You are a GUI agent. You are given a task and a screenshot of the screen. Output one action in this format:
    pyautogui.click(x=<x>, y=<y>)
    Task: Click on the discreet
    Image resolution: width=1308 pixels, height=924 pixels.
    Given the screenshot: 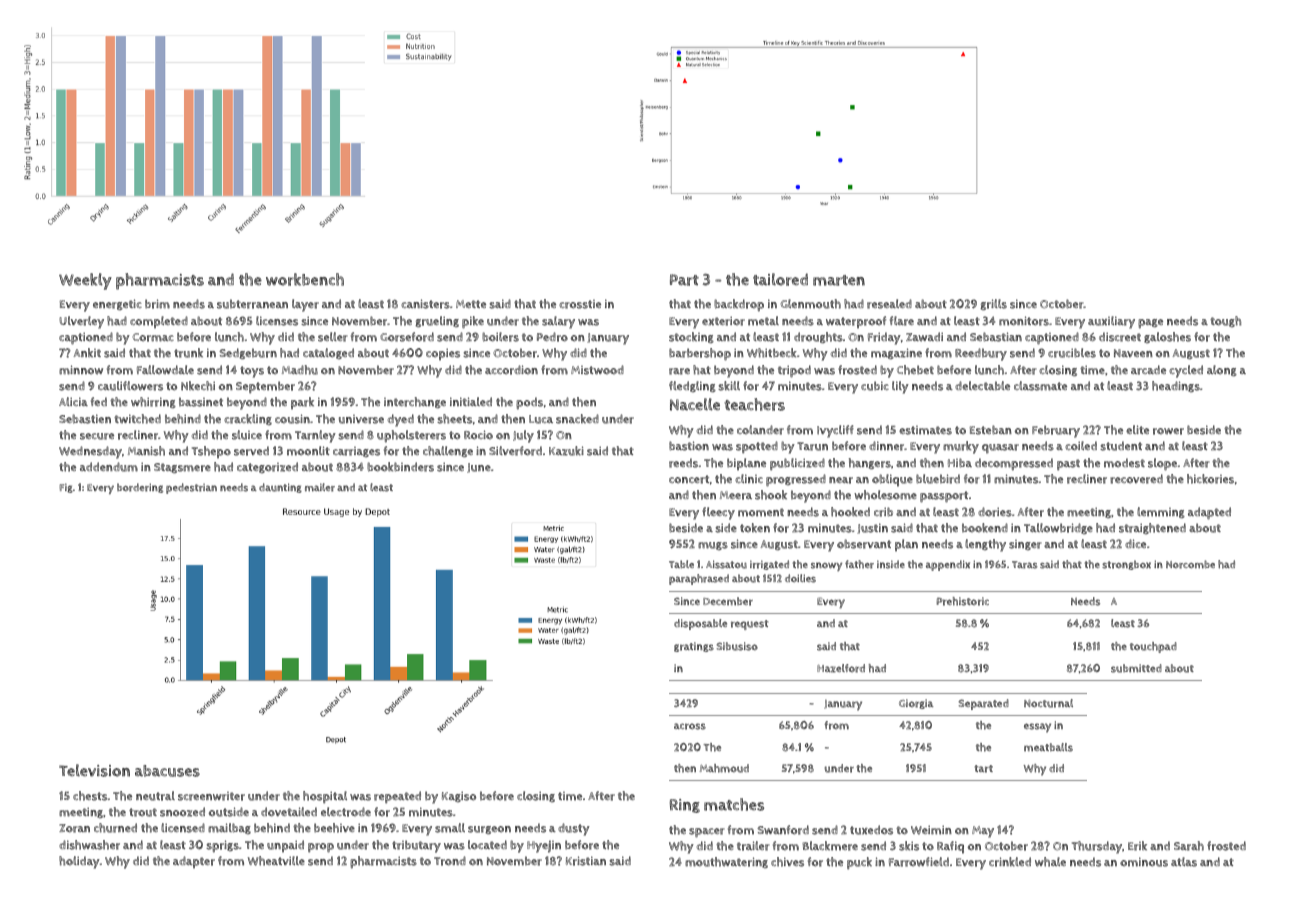 What is the action you would take?
    pyautogui.click(x=1120, y=337)
